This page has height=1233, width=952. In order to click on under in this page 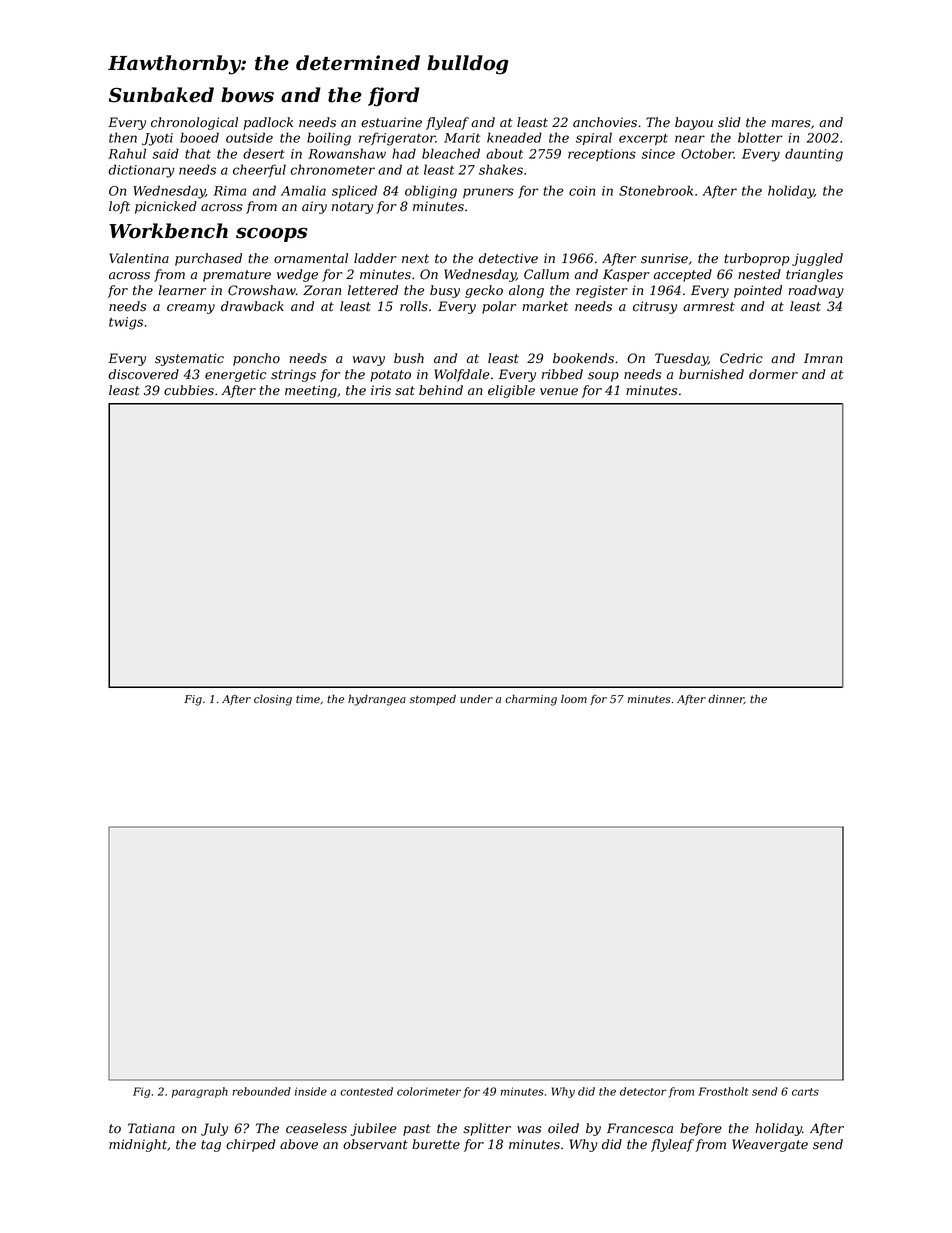, I will do `click(476, 699)`.
